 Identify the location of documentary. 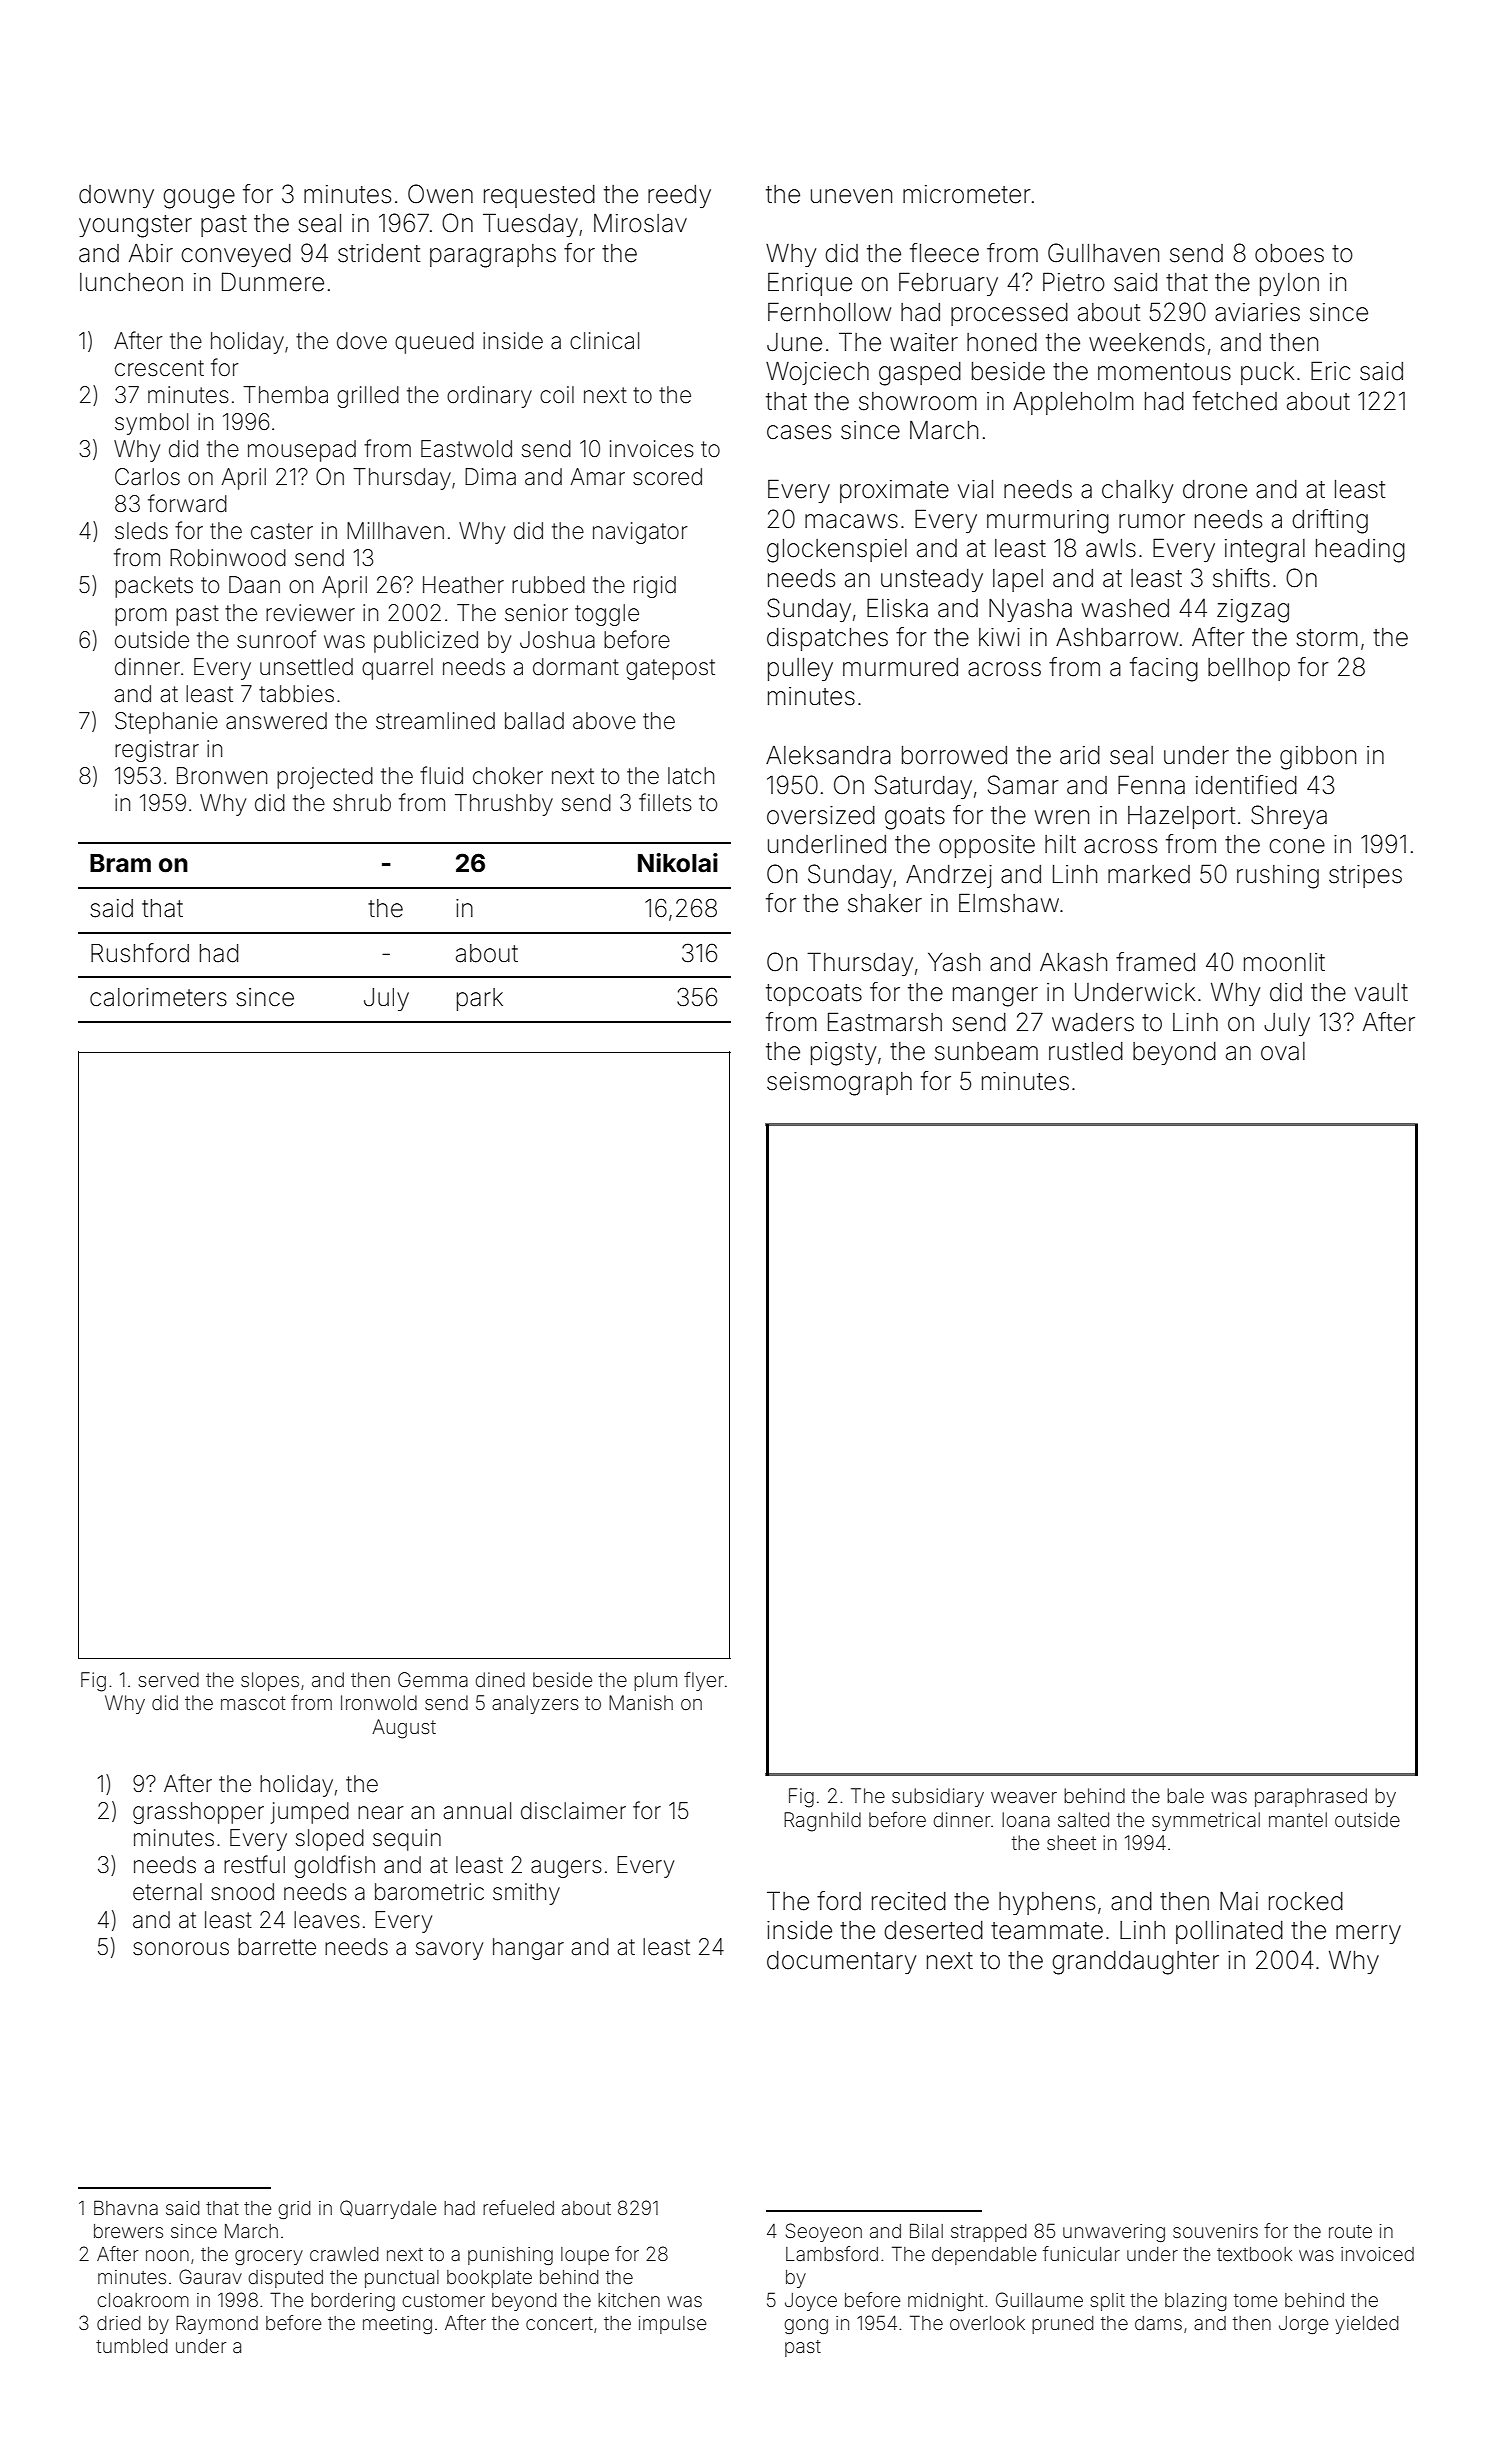
(841, 1962).
